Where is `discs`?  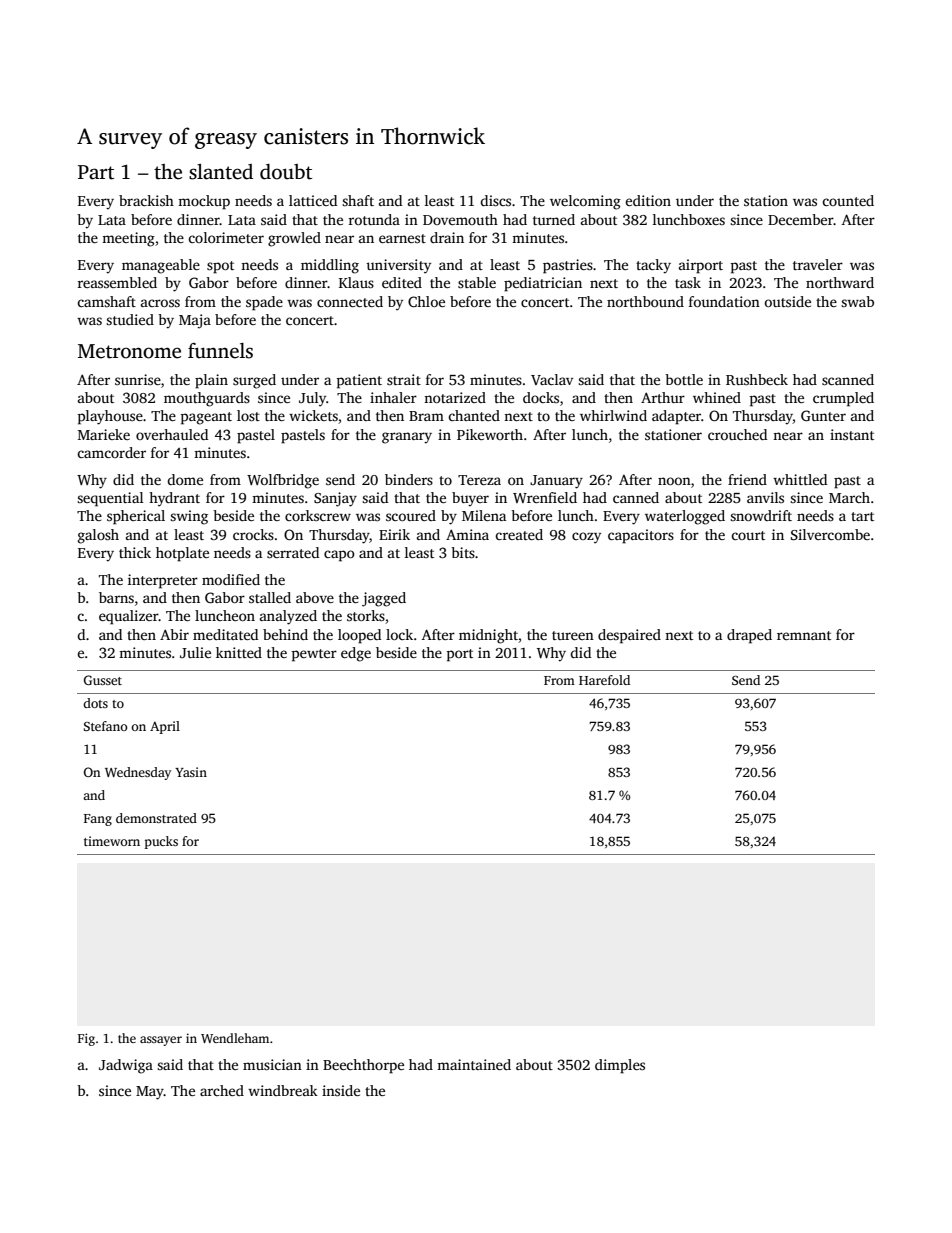
discs is located at coordinates (495, 200).
